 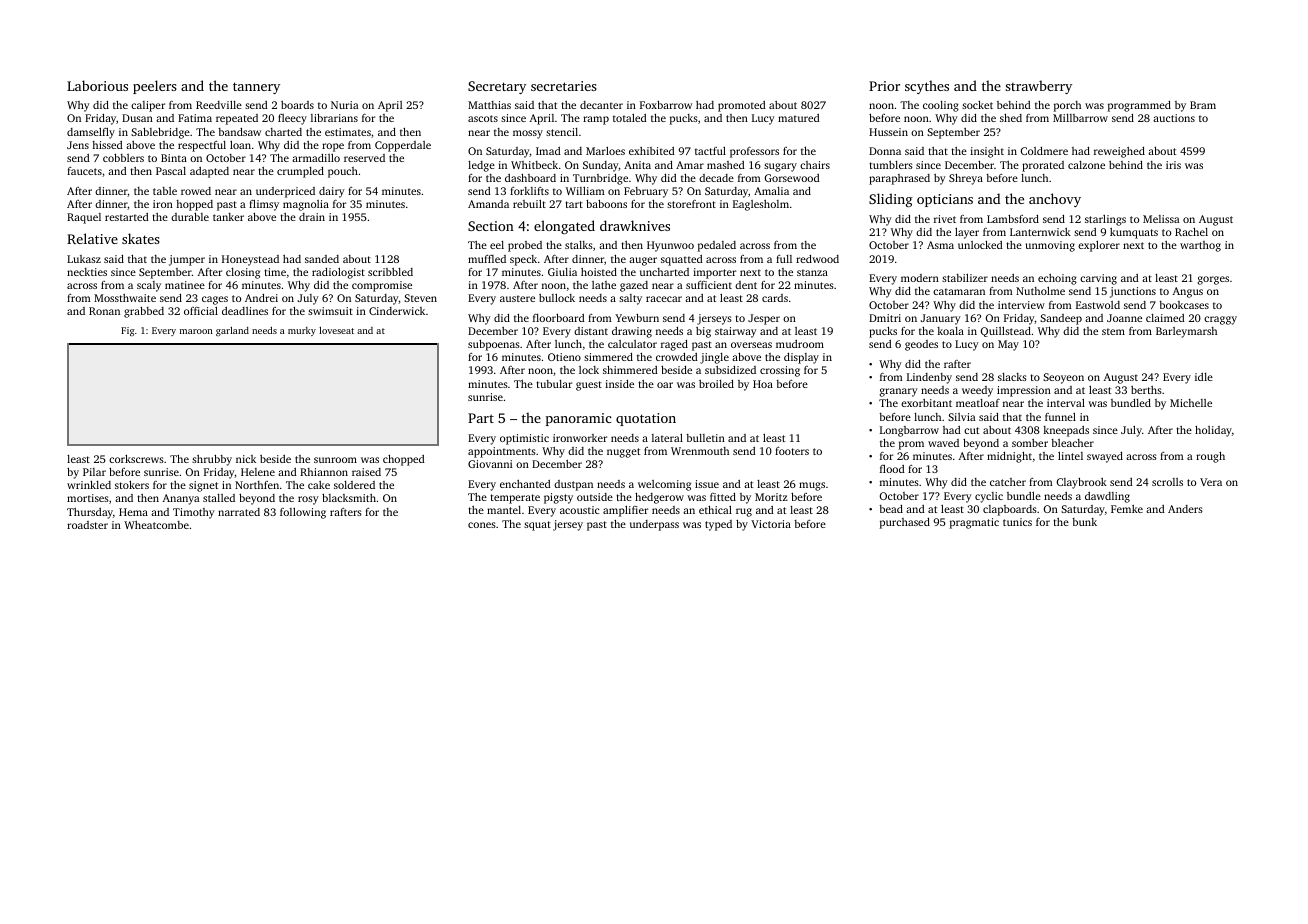 What do you see at coordinates (156, 525) in the page?
I see `Wheatcombe` at bounding box center [156, 525].
